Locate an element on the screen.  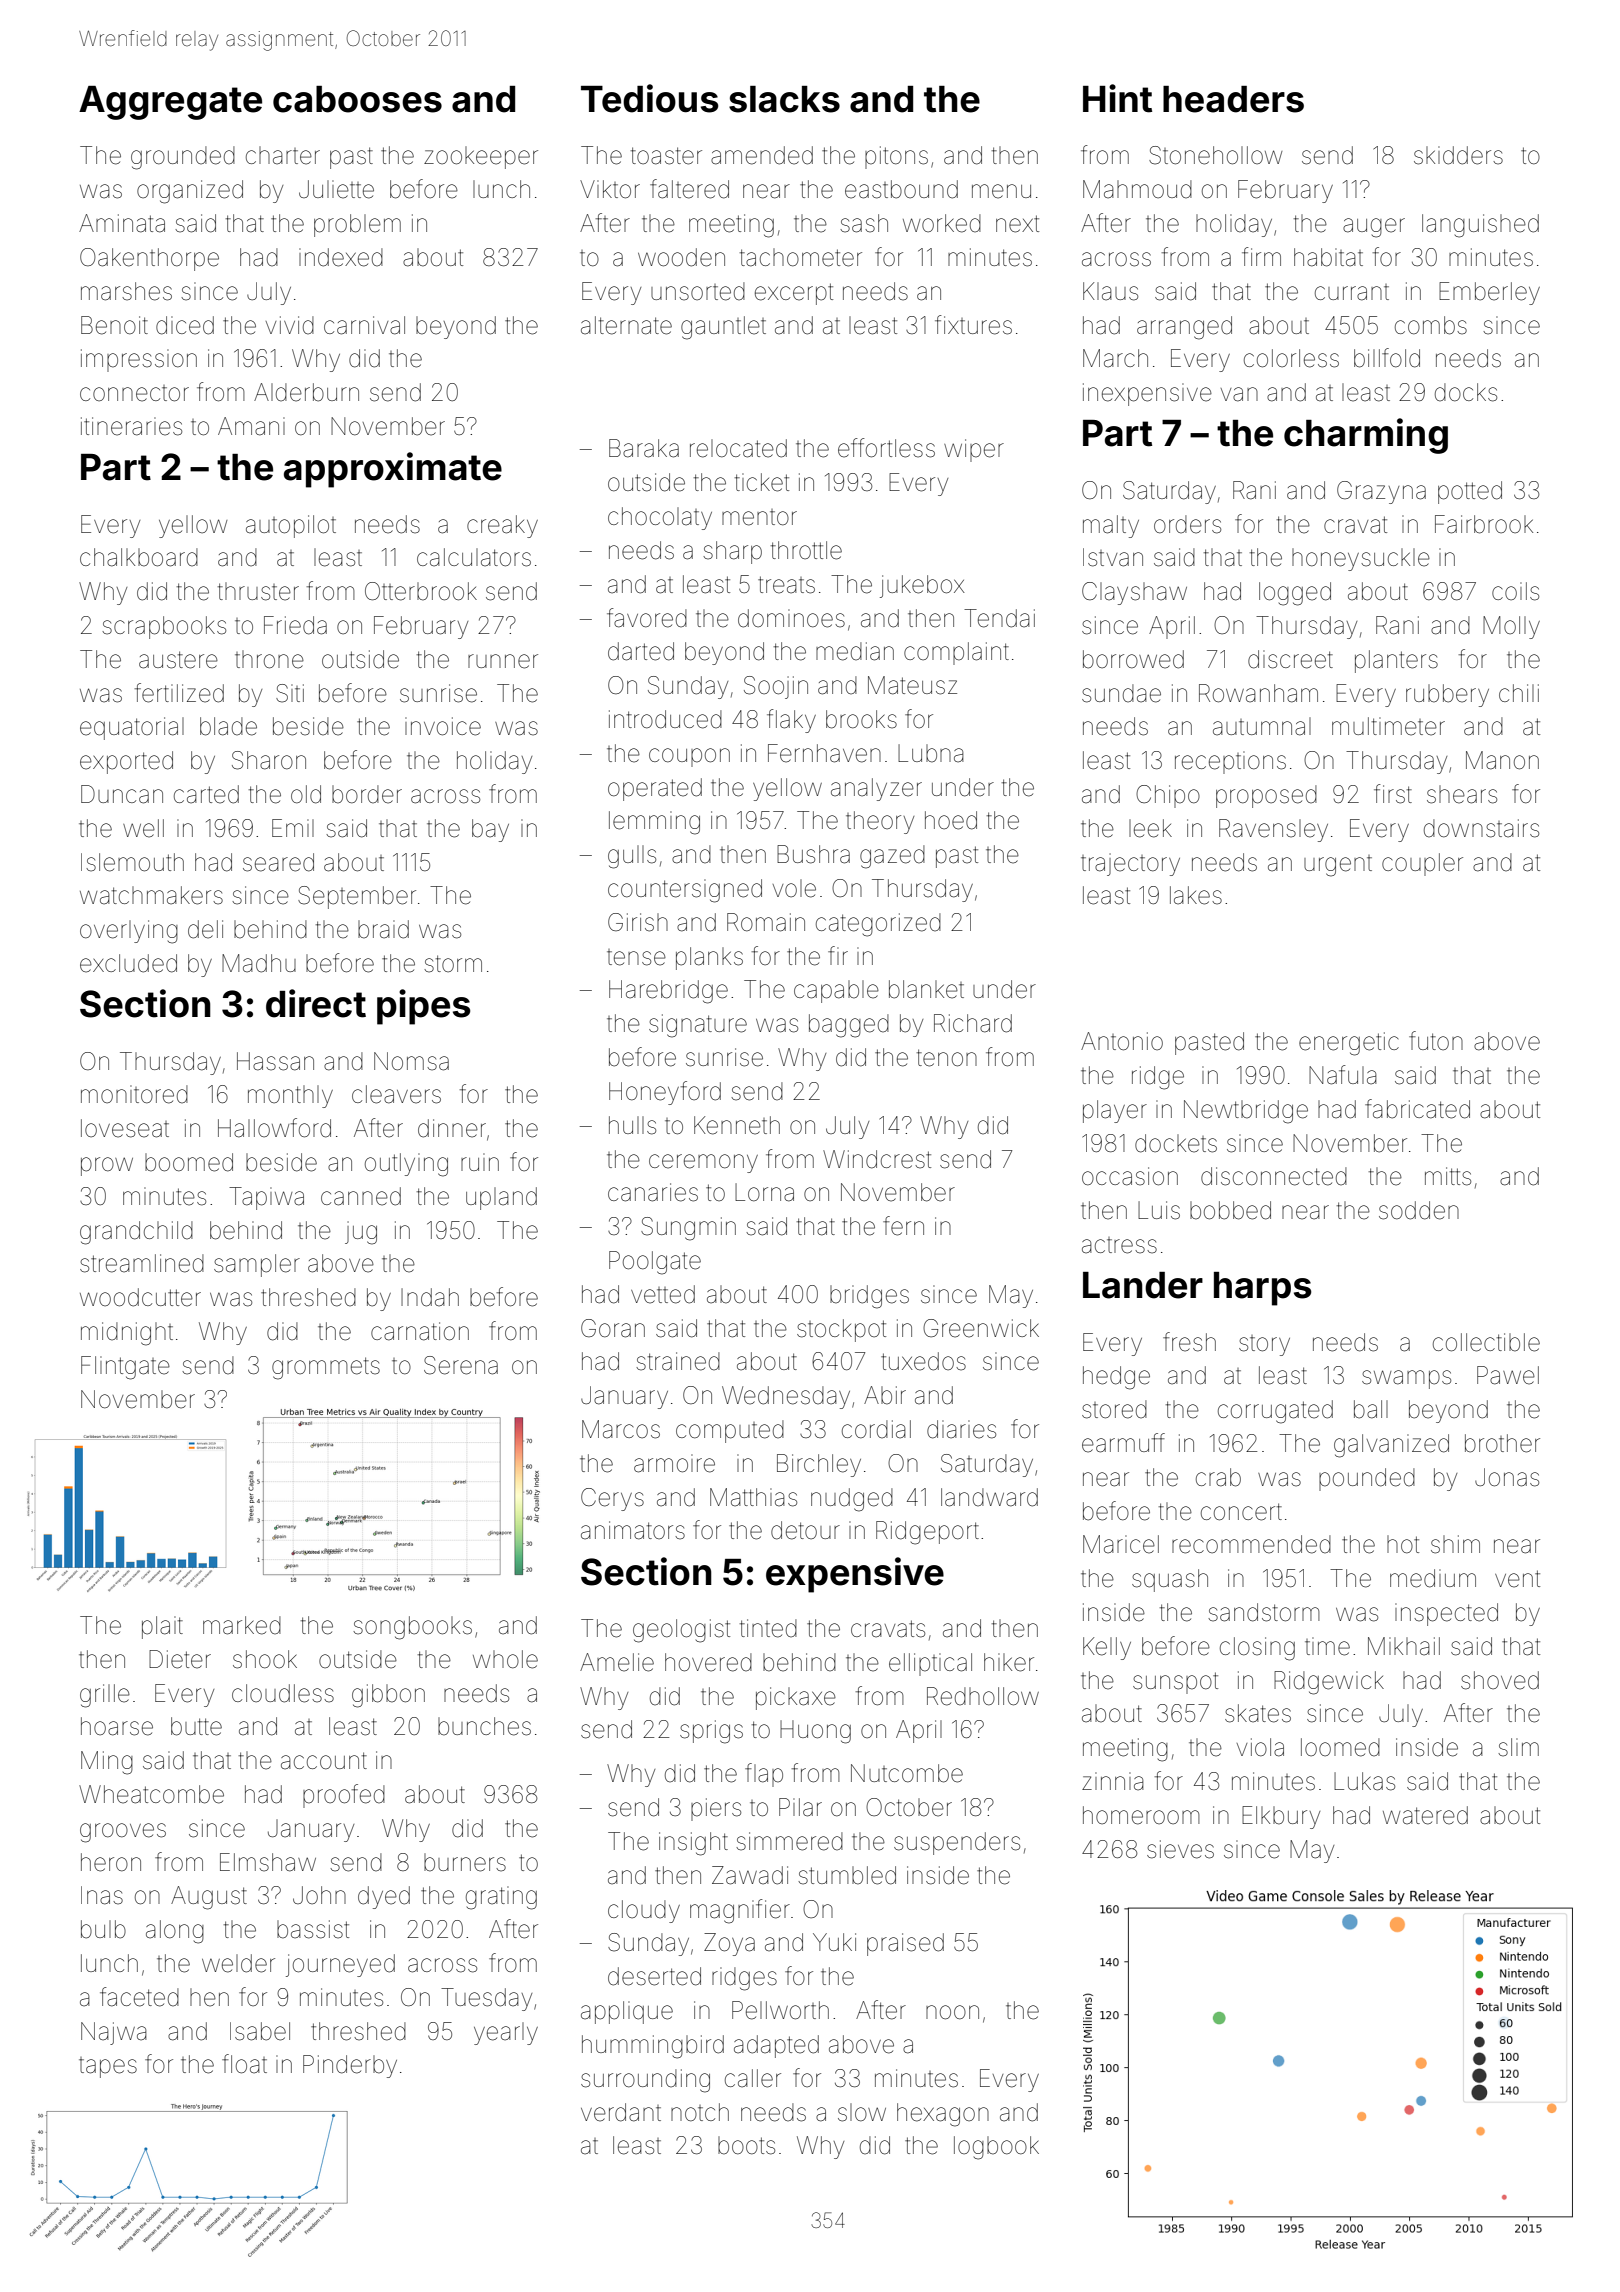
cabooses is located at coordinates (357, 99).
